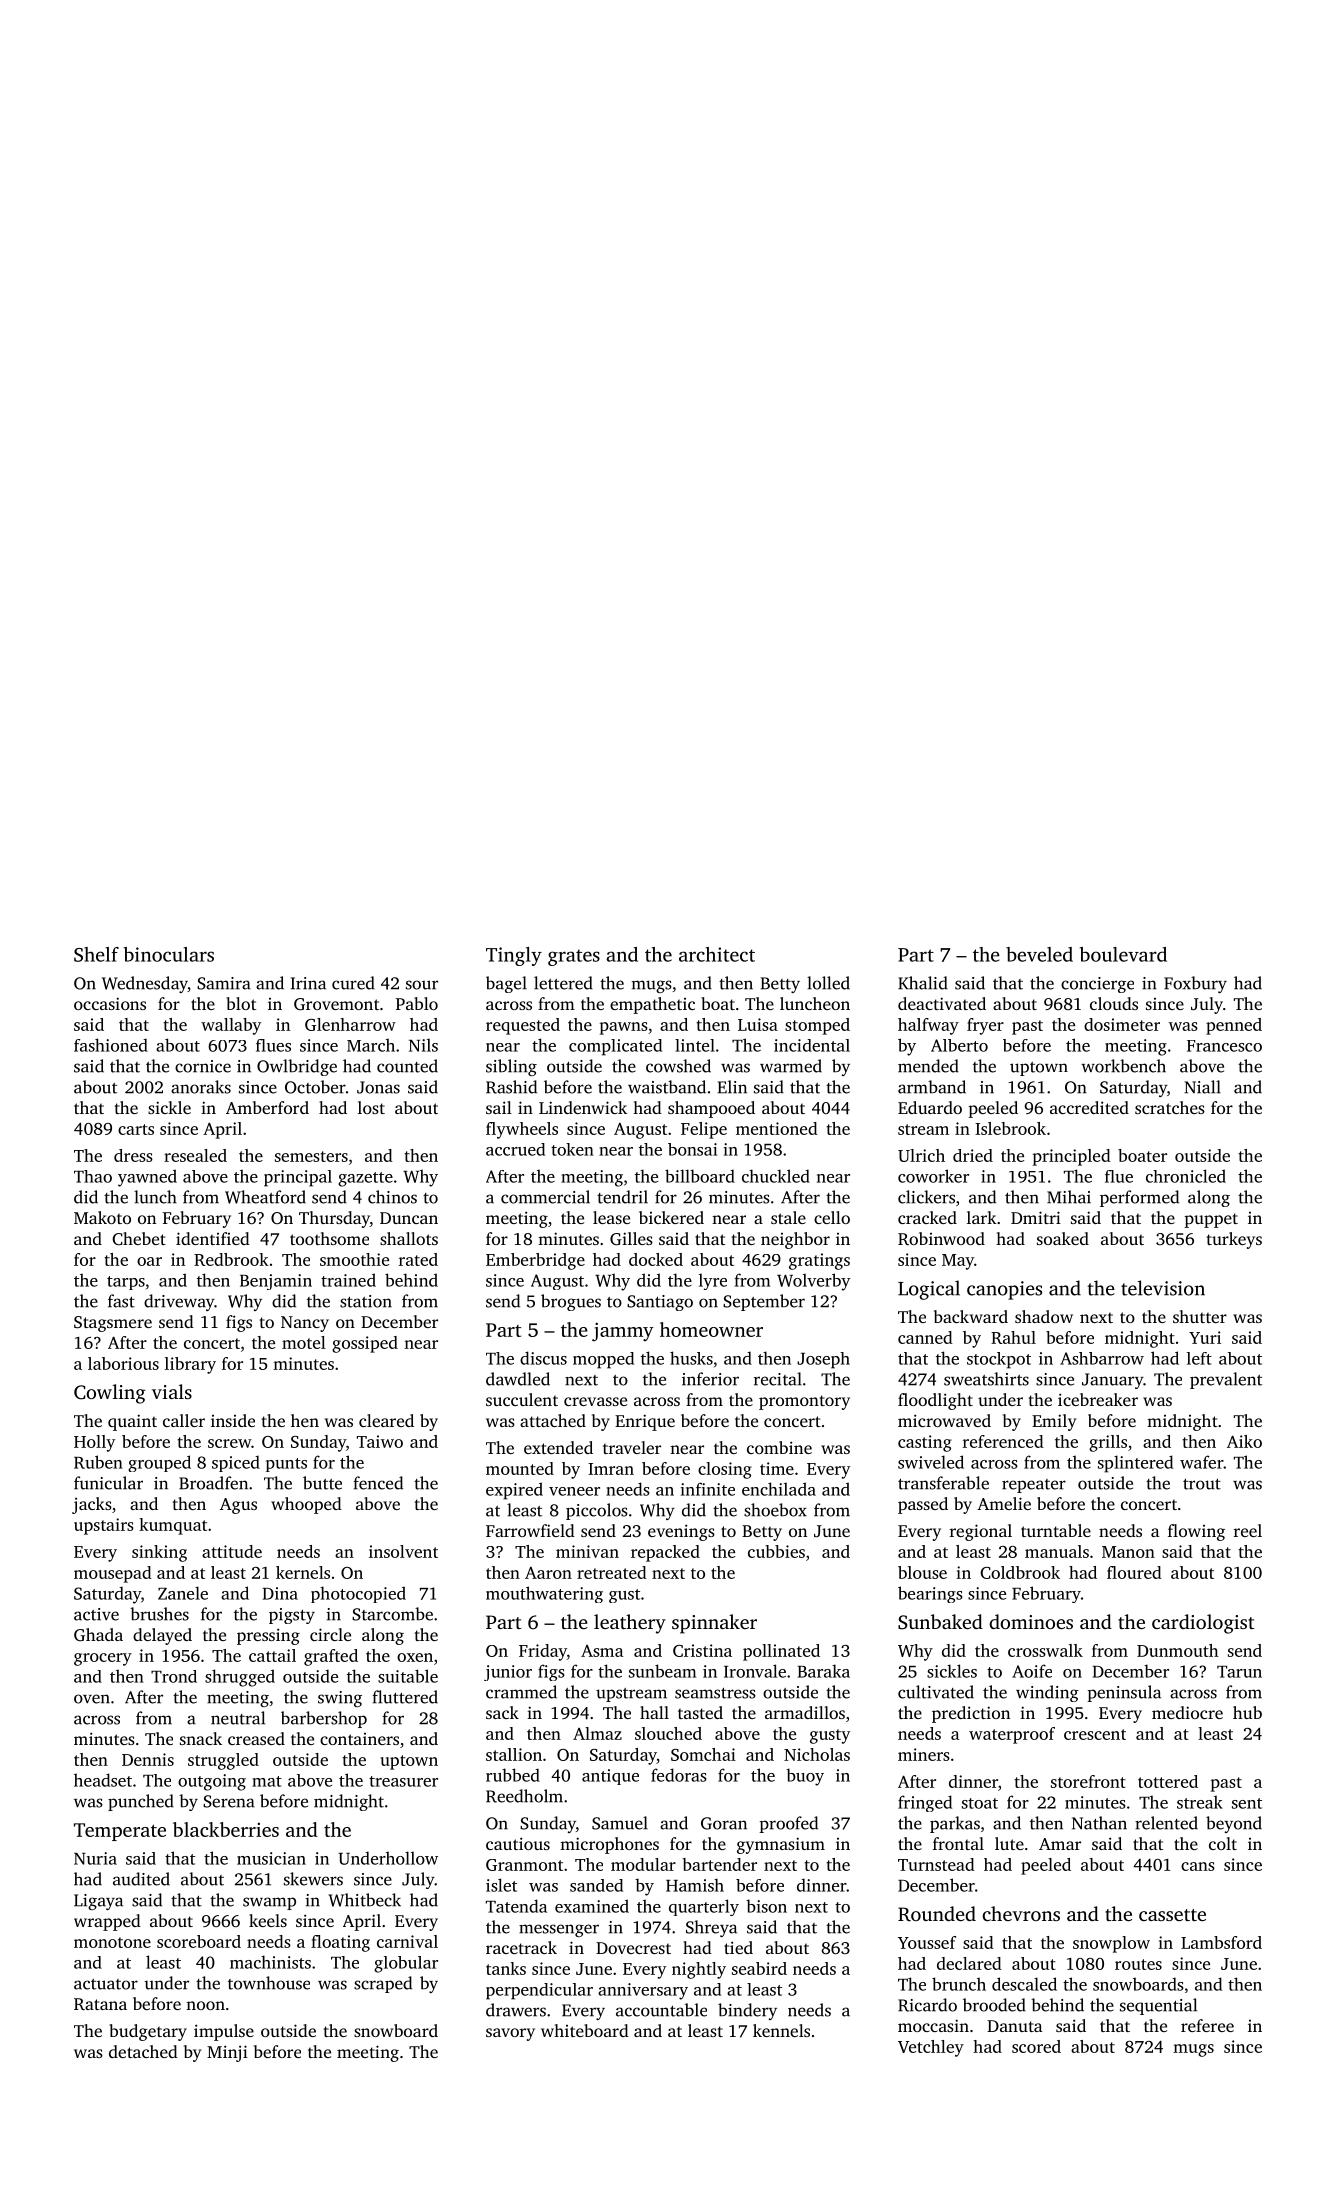  Describe the element at coordinates (724, 1823) in the screenshot. I see `Goran` at that location.
